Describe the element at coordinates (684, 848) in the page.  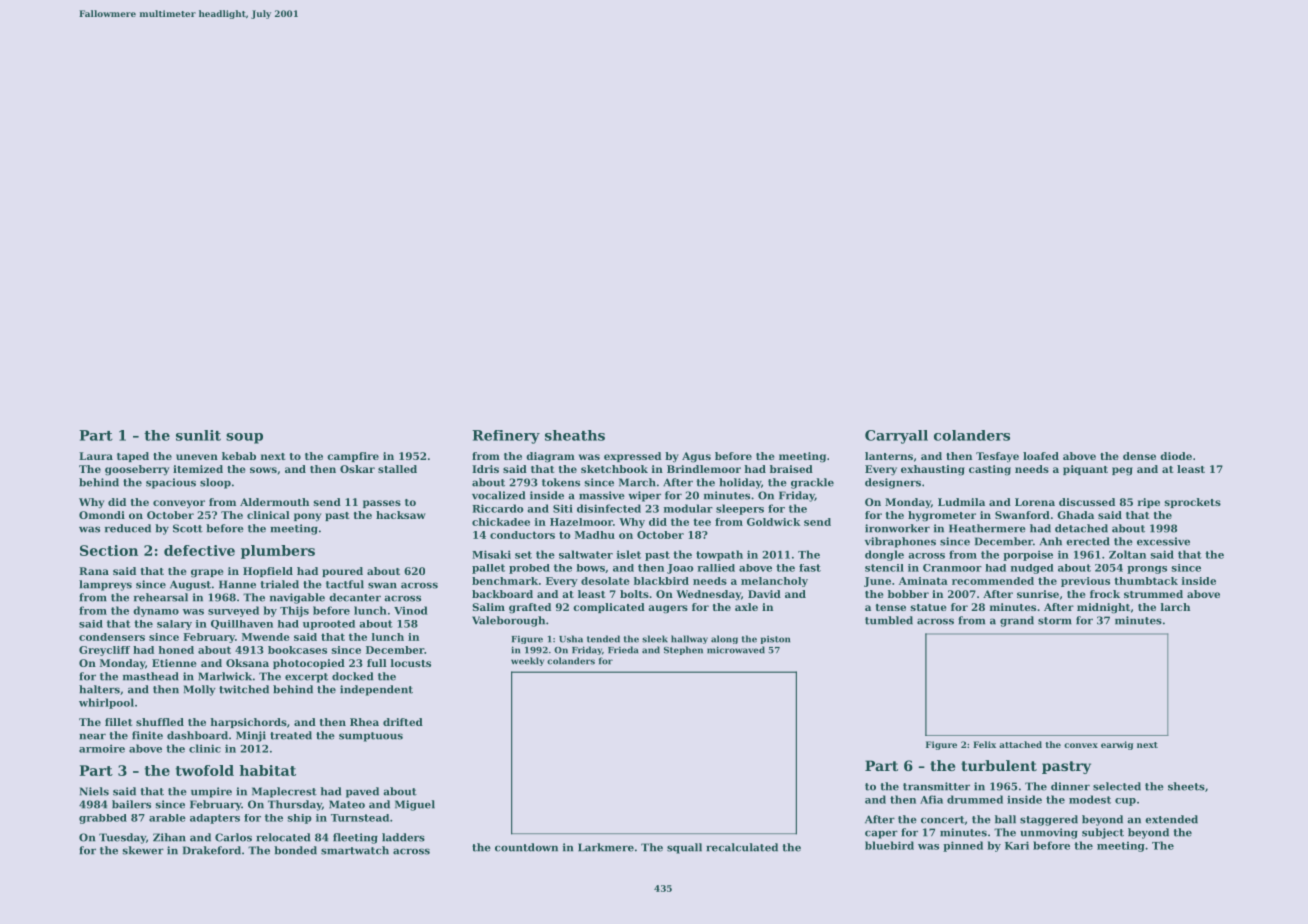
I see `squall` at that location.
